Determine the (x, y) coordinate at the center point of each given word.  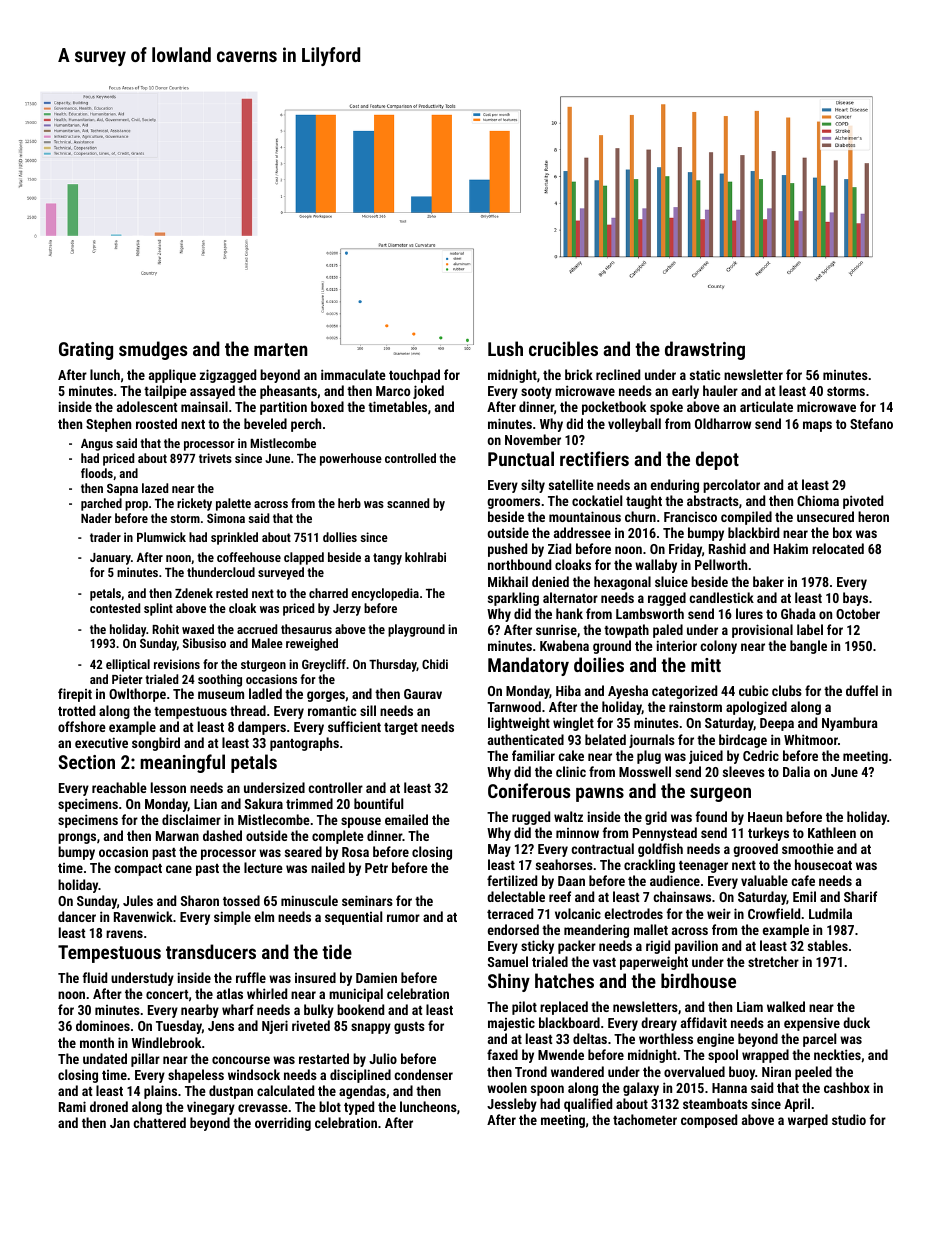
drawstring (705, 350)
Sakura (264, 803)
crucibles (563, 348)
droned (109, 1106)
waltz (568, 816)
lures (749, 613)
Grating (86, 351)
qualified (588, 1105)
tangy (387, 559)
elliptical (128, 665)
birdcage (743, 741)
